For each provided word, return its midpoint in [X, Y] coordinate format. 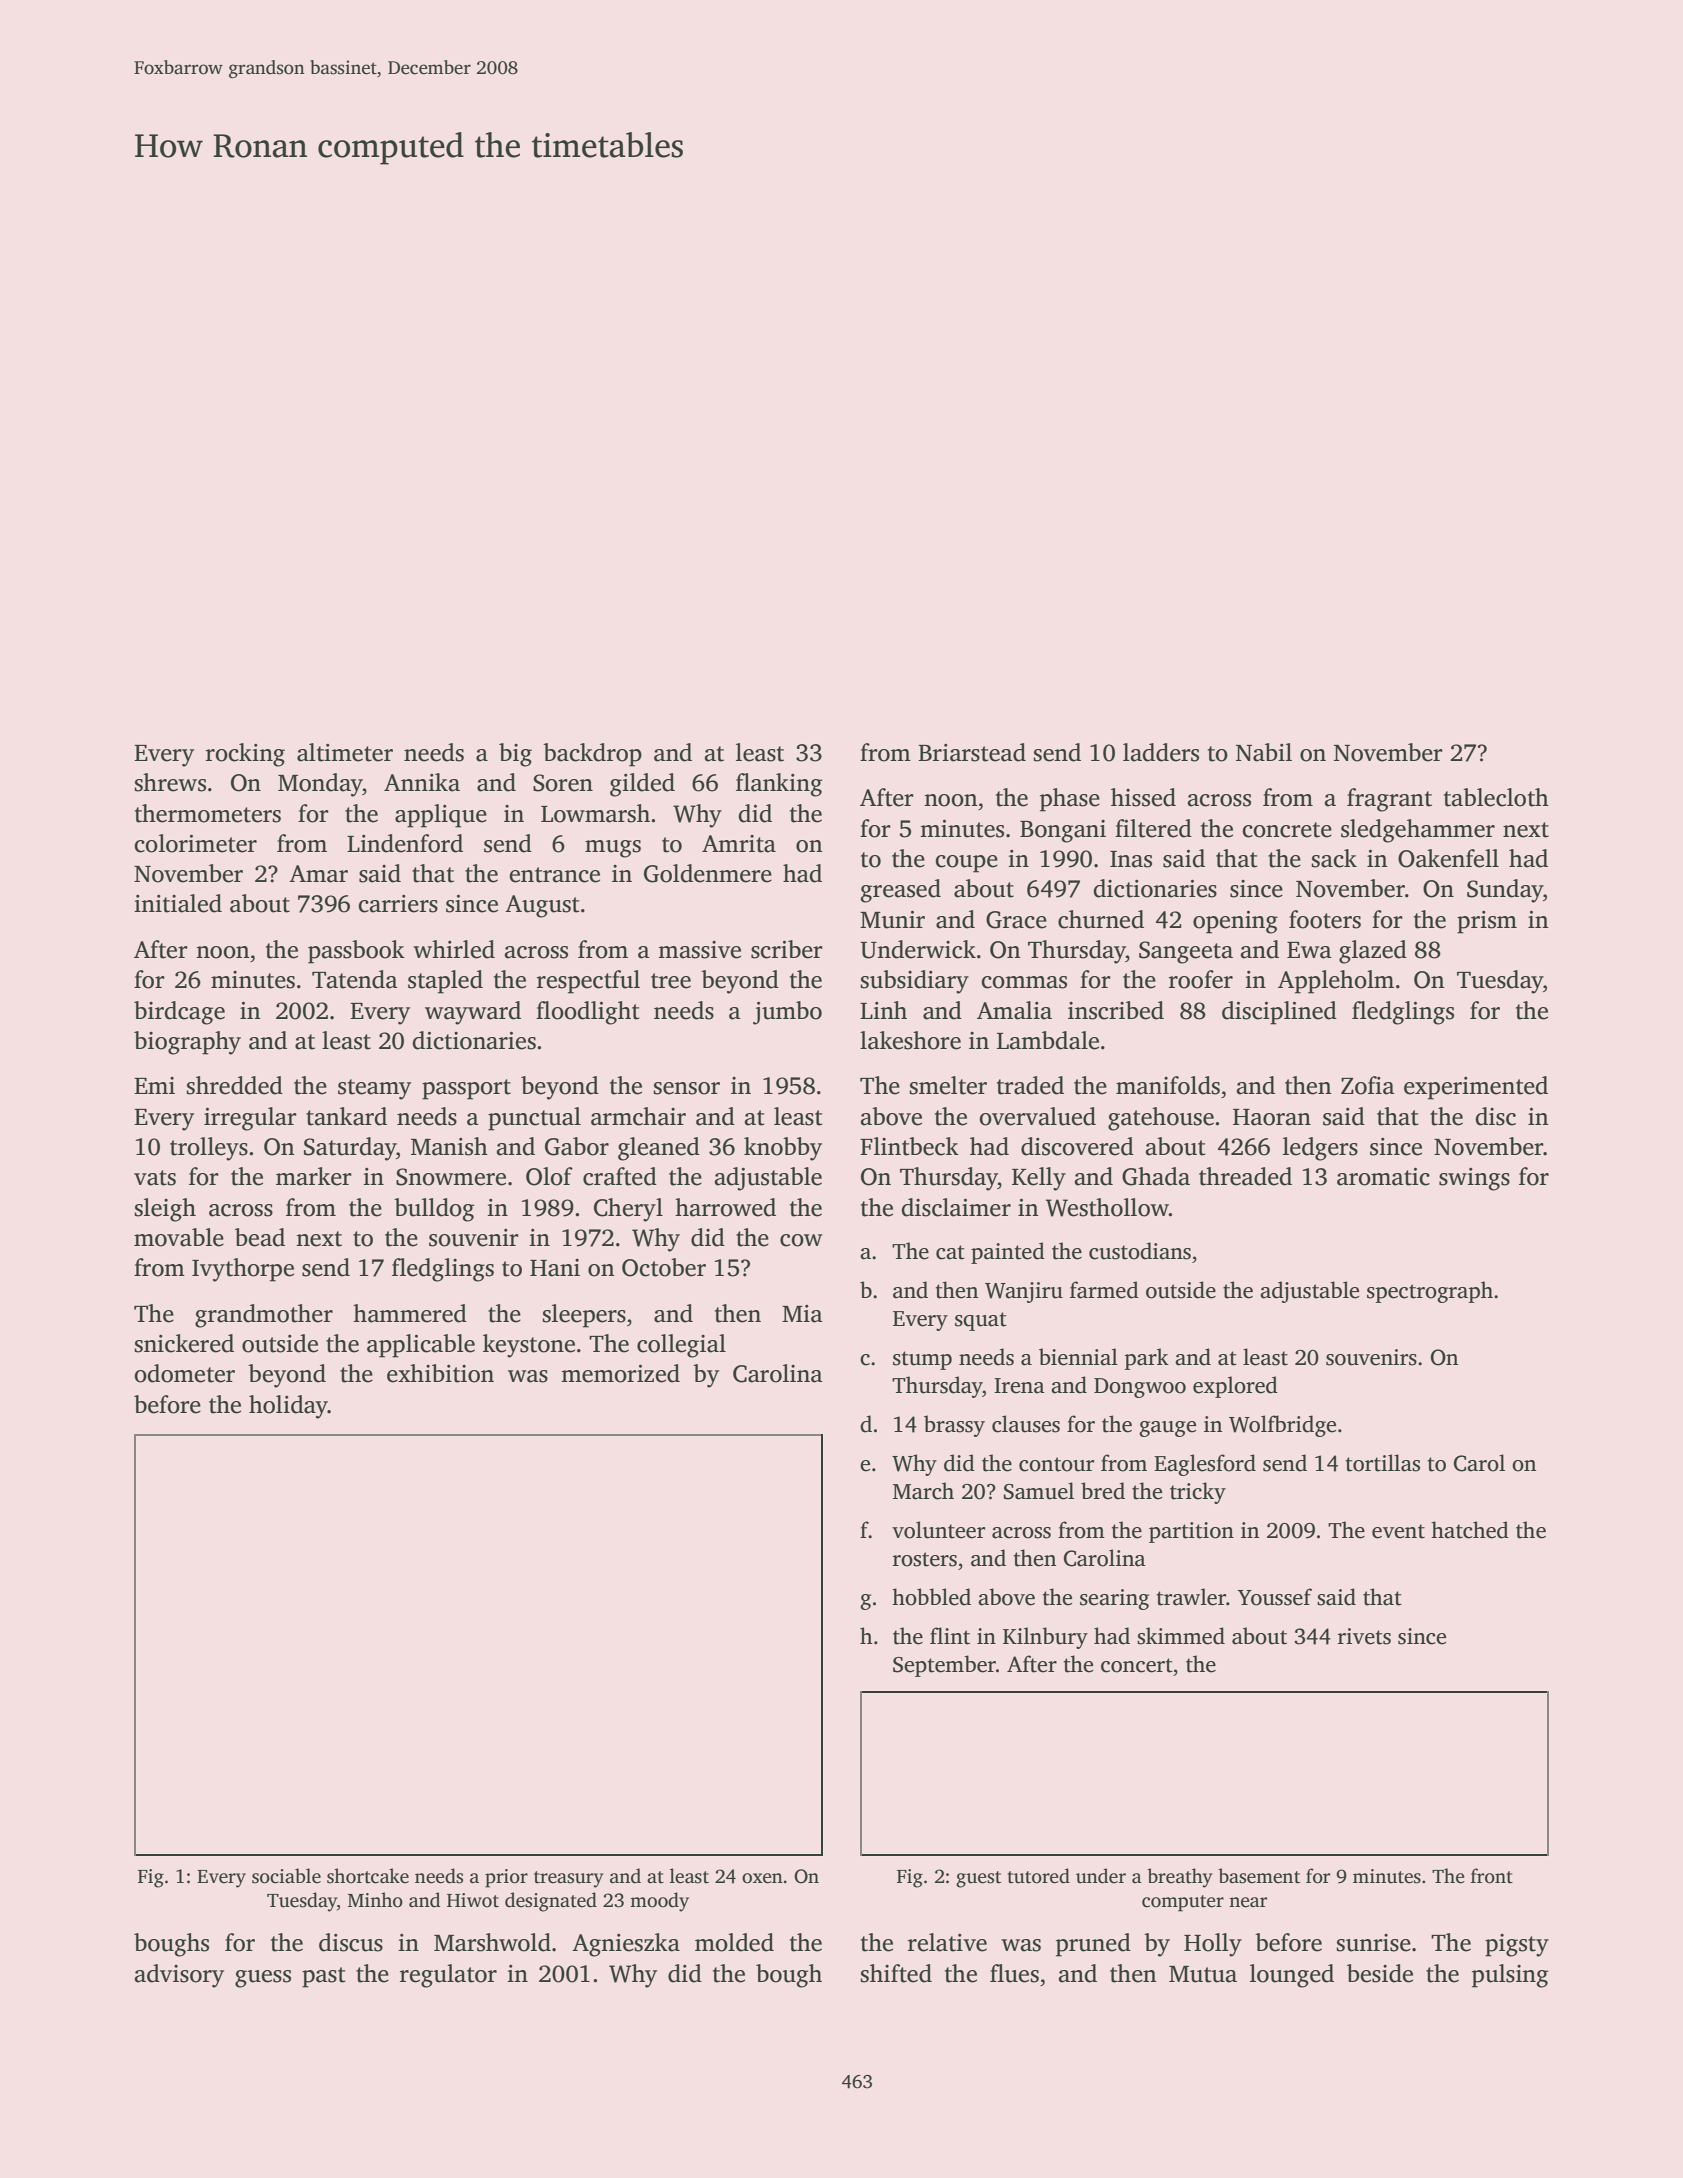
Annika [422, 782]
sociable [286, 1876]
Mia [802, 1314]
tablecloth [1496, 797]
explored [1235, 1387]
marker [314, 1176]
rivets [1364, 1636]
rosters [925, 1559]
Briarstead [972, 752]
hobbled [931, 1597]
